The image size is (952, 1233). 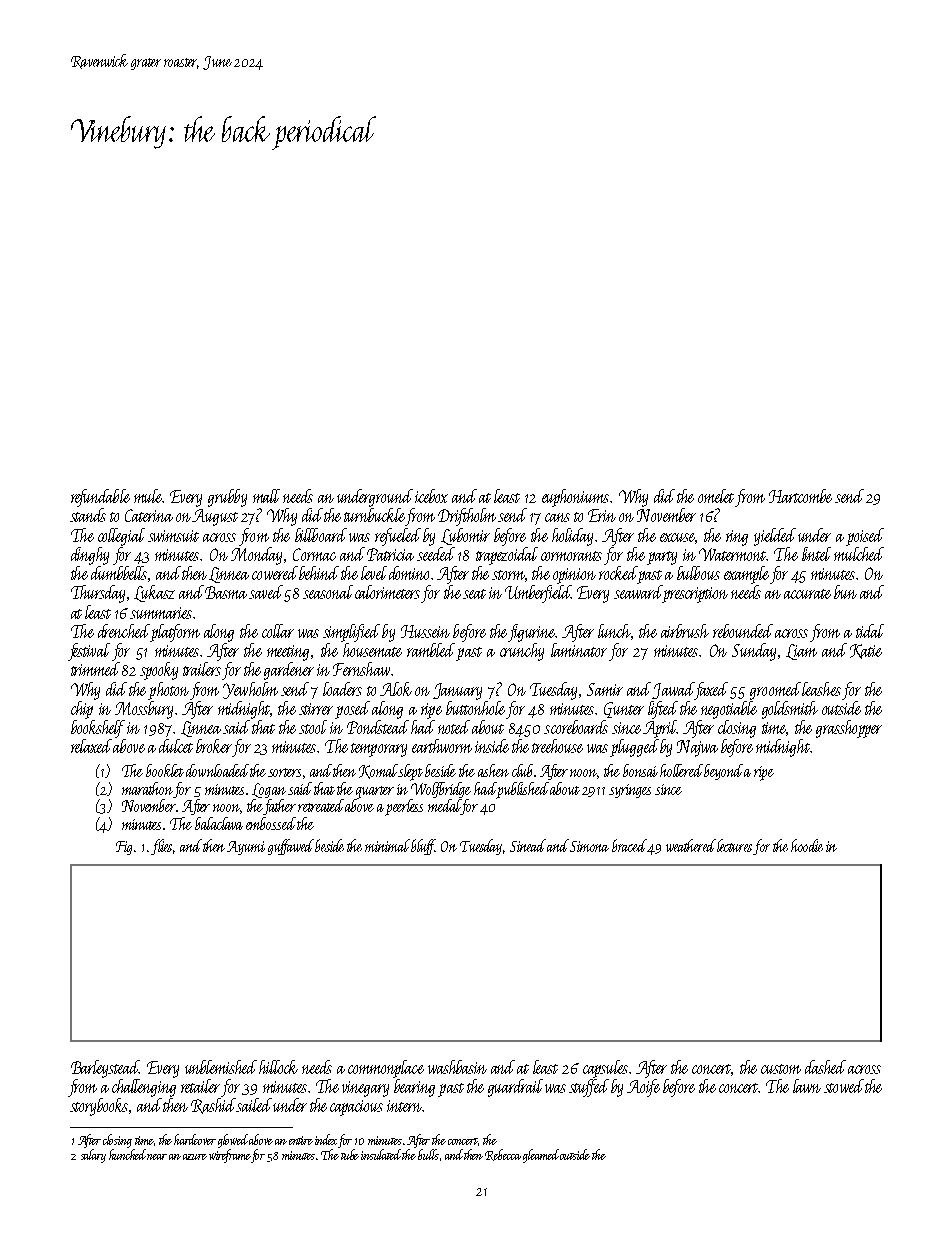 I want to click on gleamed, so click(x=541, y=1156).
